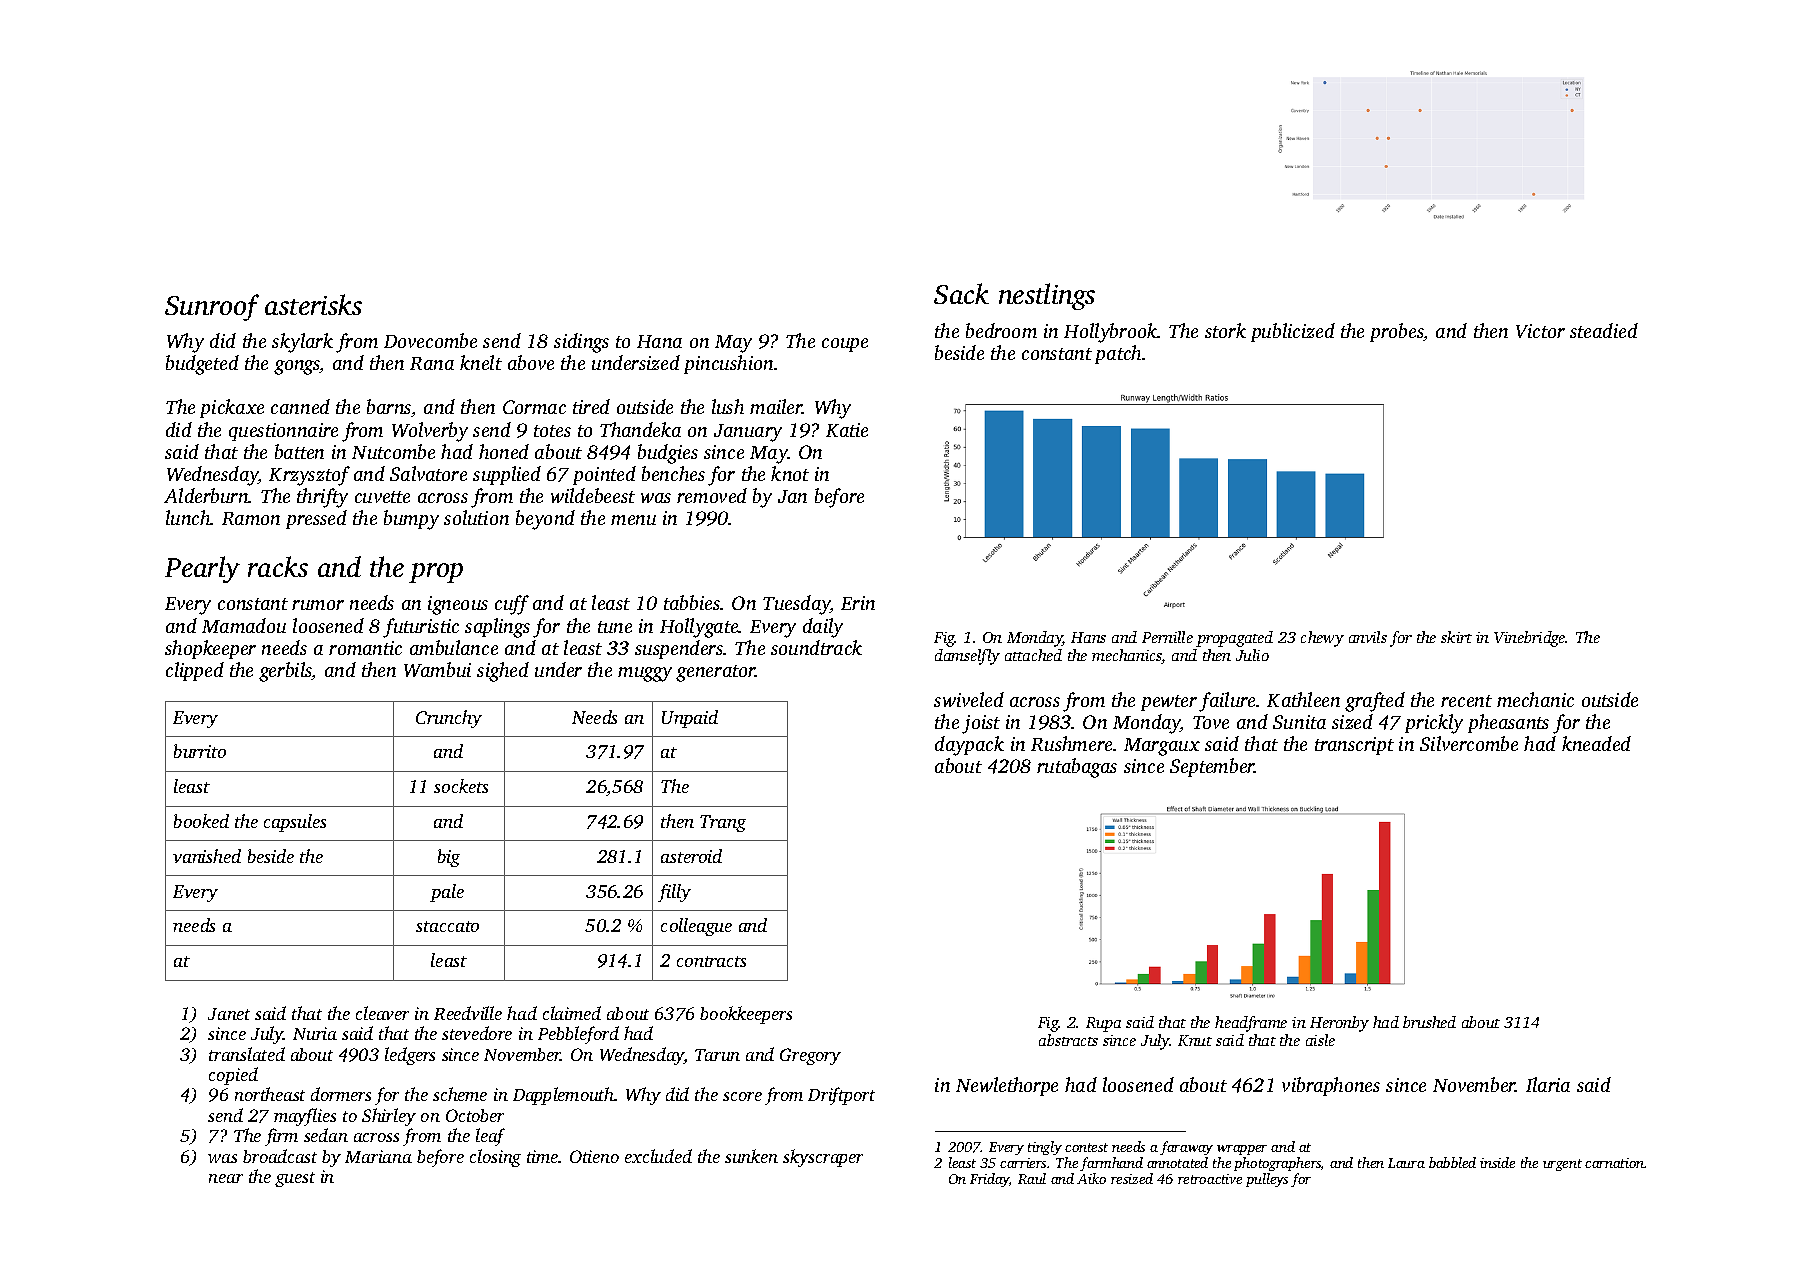  I want to click on anvils, so click(1368, 637).
